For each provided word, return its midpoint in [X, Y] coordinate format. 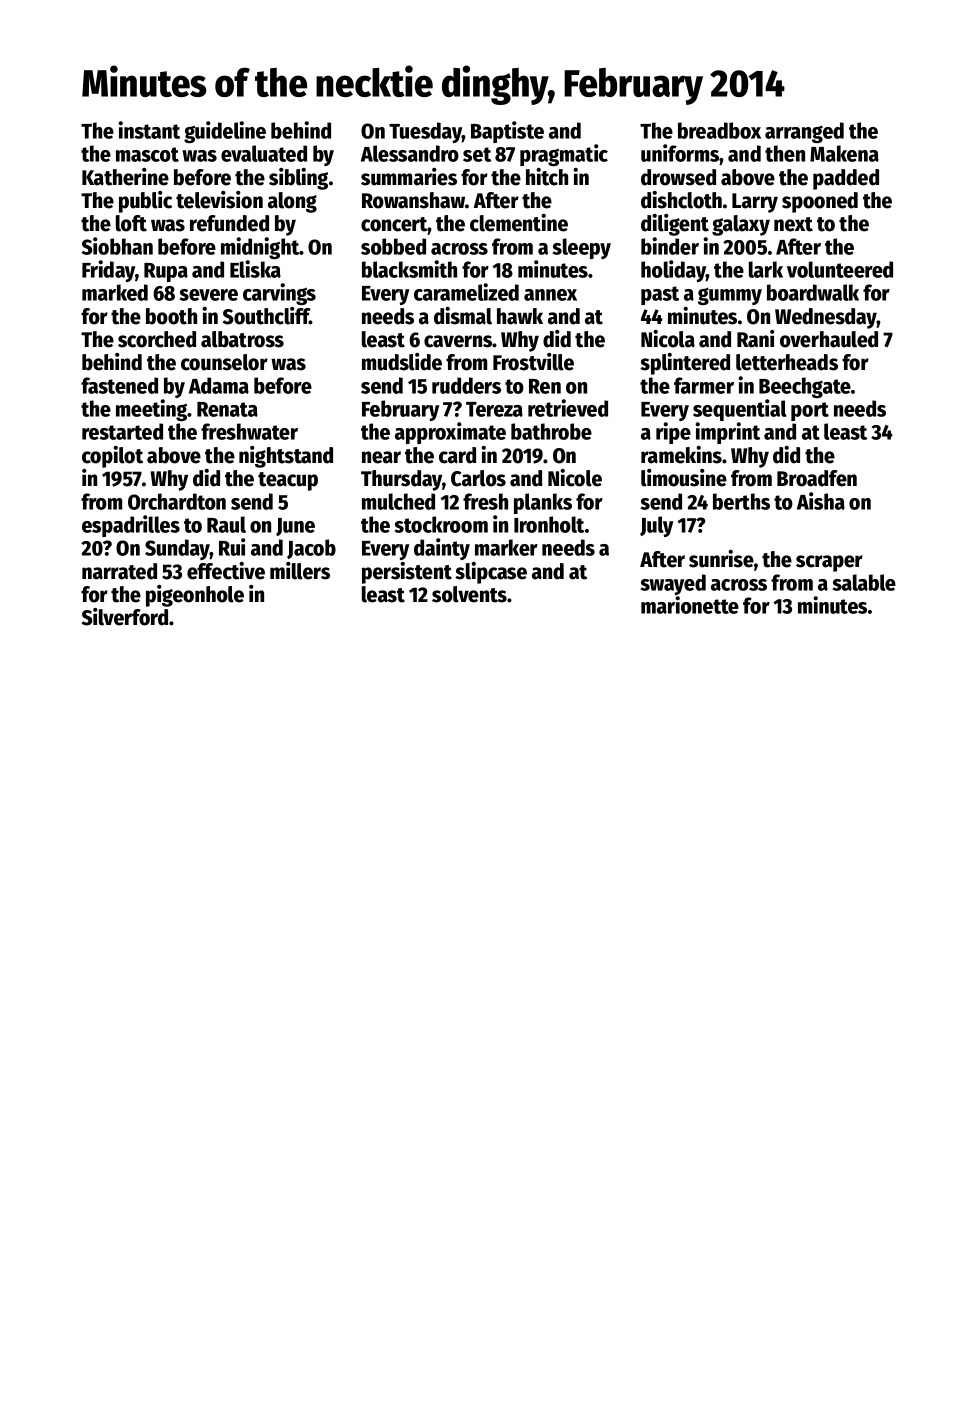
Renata [227, 409]
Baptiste [507, 132]
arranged [804, 132]
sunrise [721, 559]
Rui [232, 547]
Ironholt [549, 524]
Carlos [478, 478]
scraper [829, 563]
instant [149, 130]
